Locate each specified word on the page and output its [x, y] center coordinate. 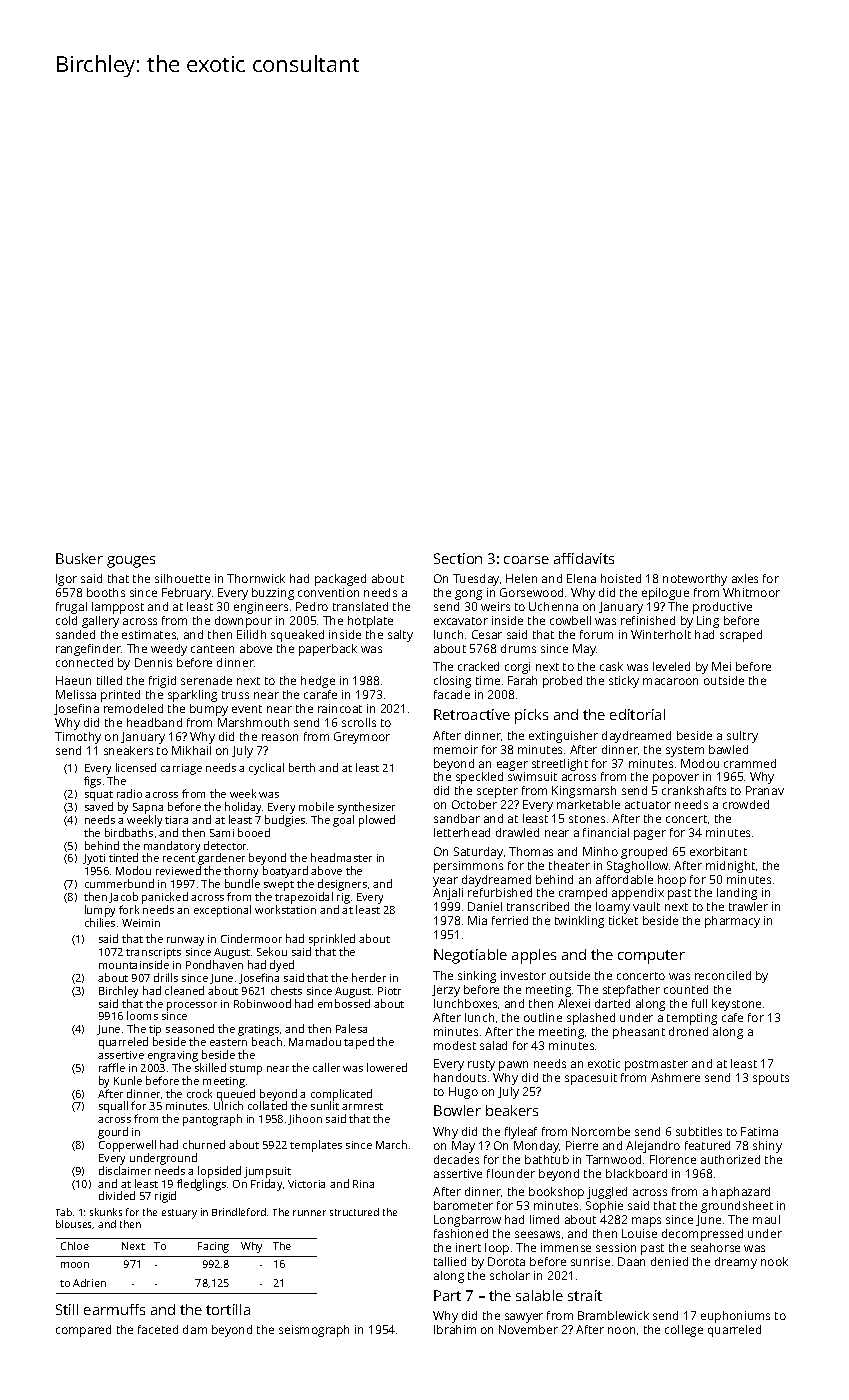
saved [99, 806]
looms [142, 1015]
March [391, 1144]
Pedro [312, 606]
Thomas [531, 851]
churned [204, 1144]
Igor [66, 580]
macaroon [670, 681]
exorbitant [718, 851]
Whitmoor [751, 592]
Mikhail [191, 750]
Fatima [759, 1131]
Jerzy [446, 991]
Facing [213, 1247]
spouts [771, 1079]
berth [302, 767]
